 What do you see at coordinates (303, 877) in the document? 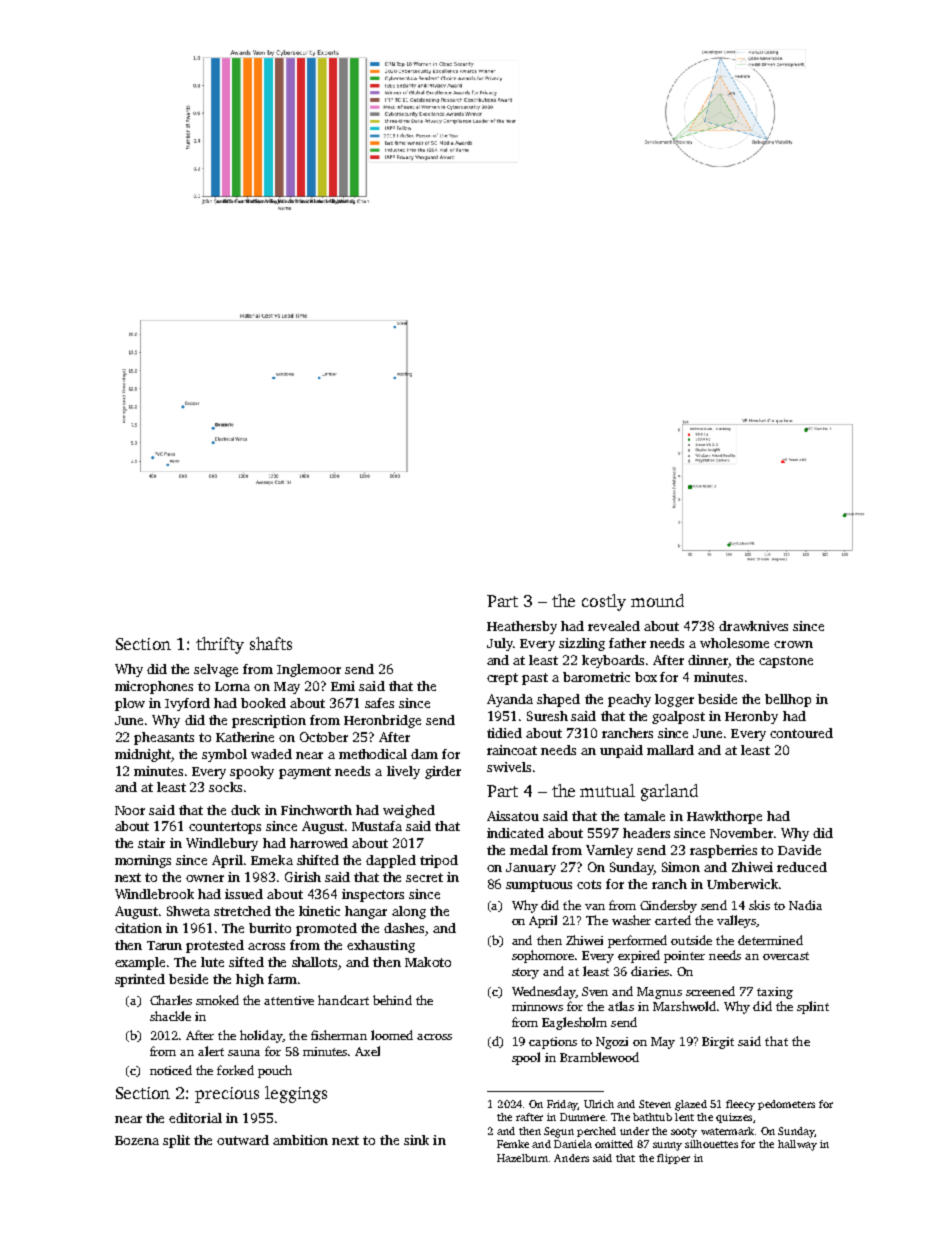
I see `Girish` at bounding box center [303, 877].
